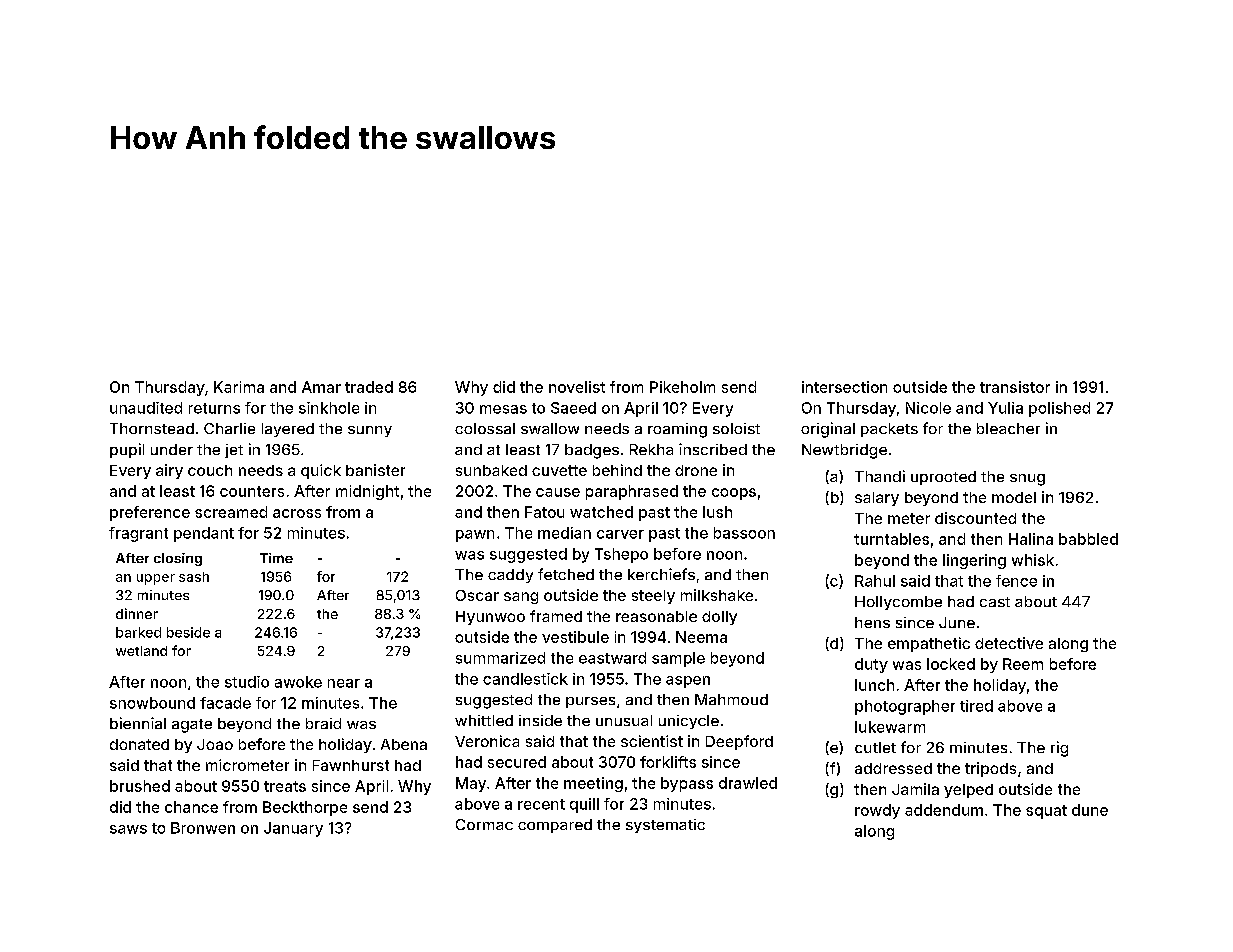  I want to click on brushed, so click(140, 786).
